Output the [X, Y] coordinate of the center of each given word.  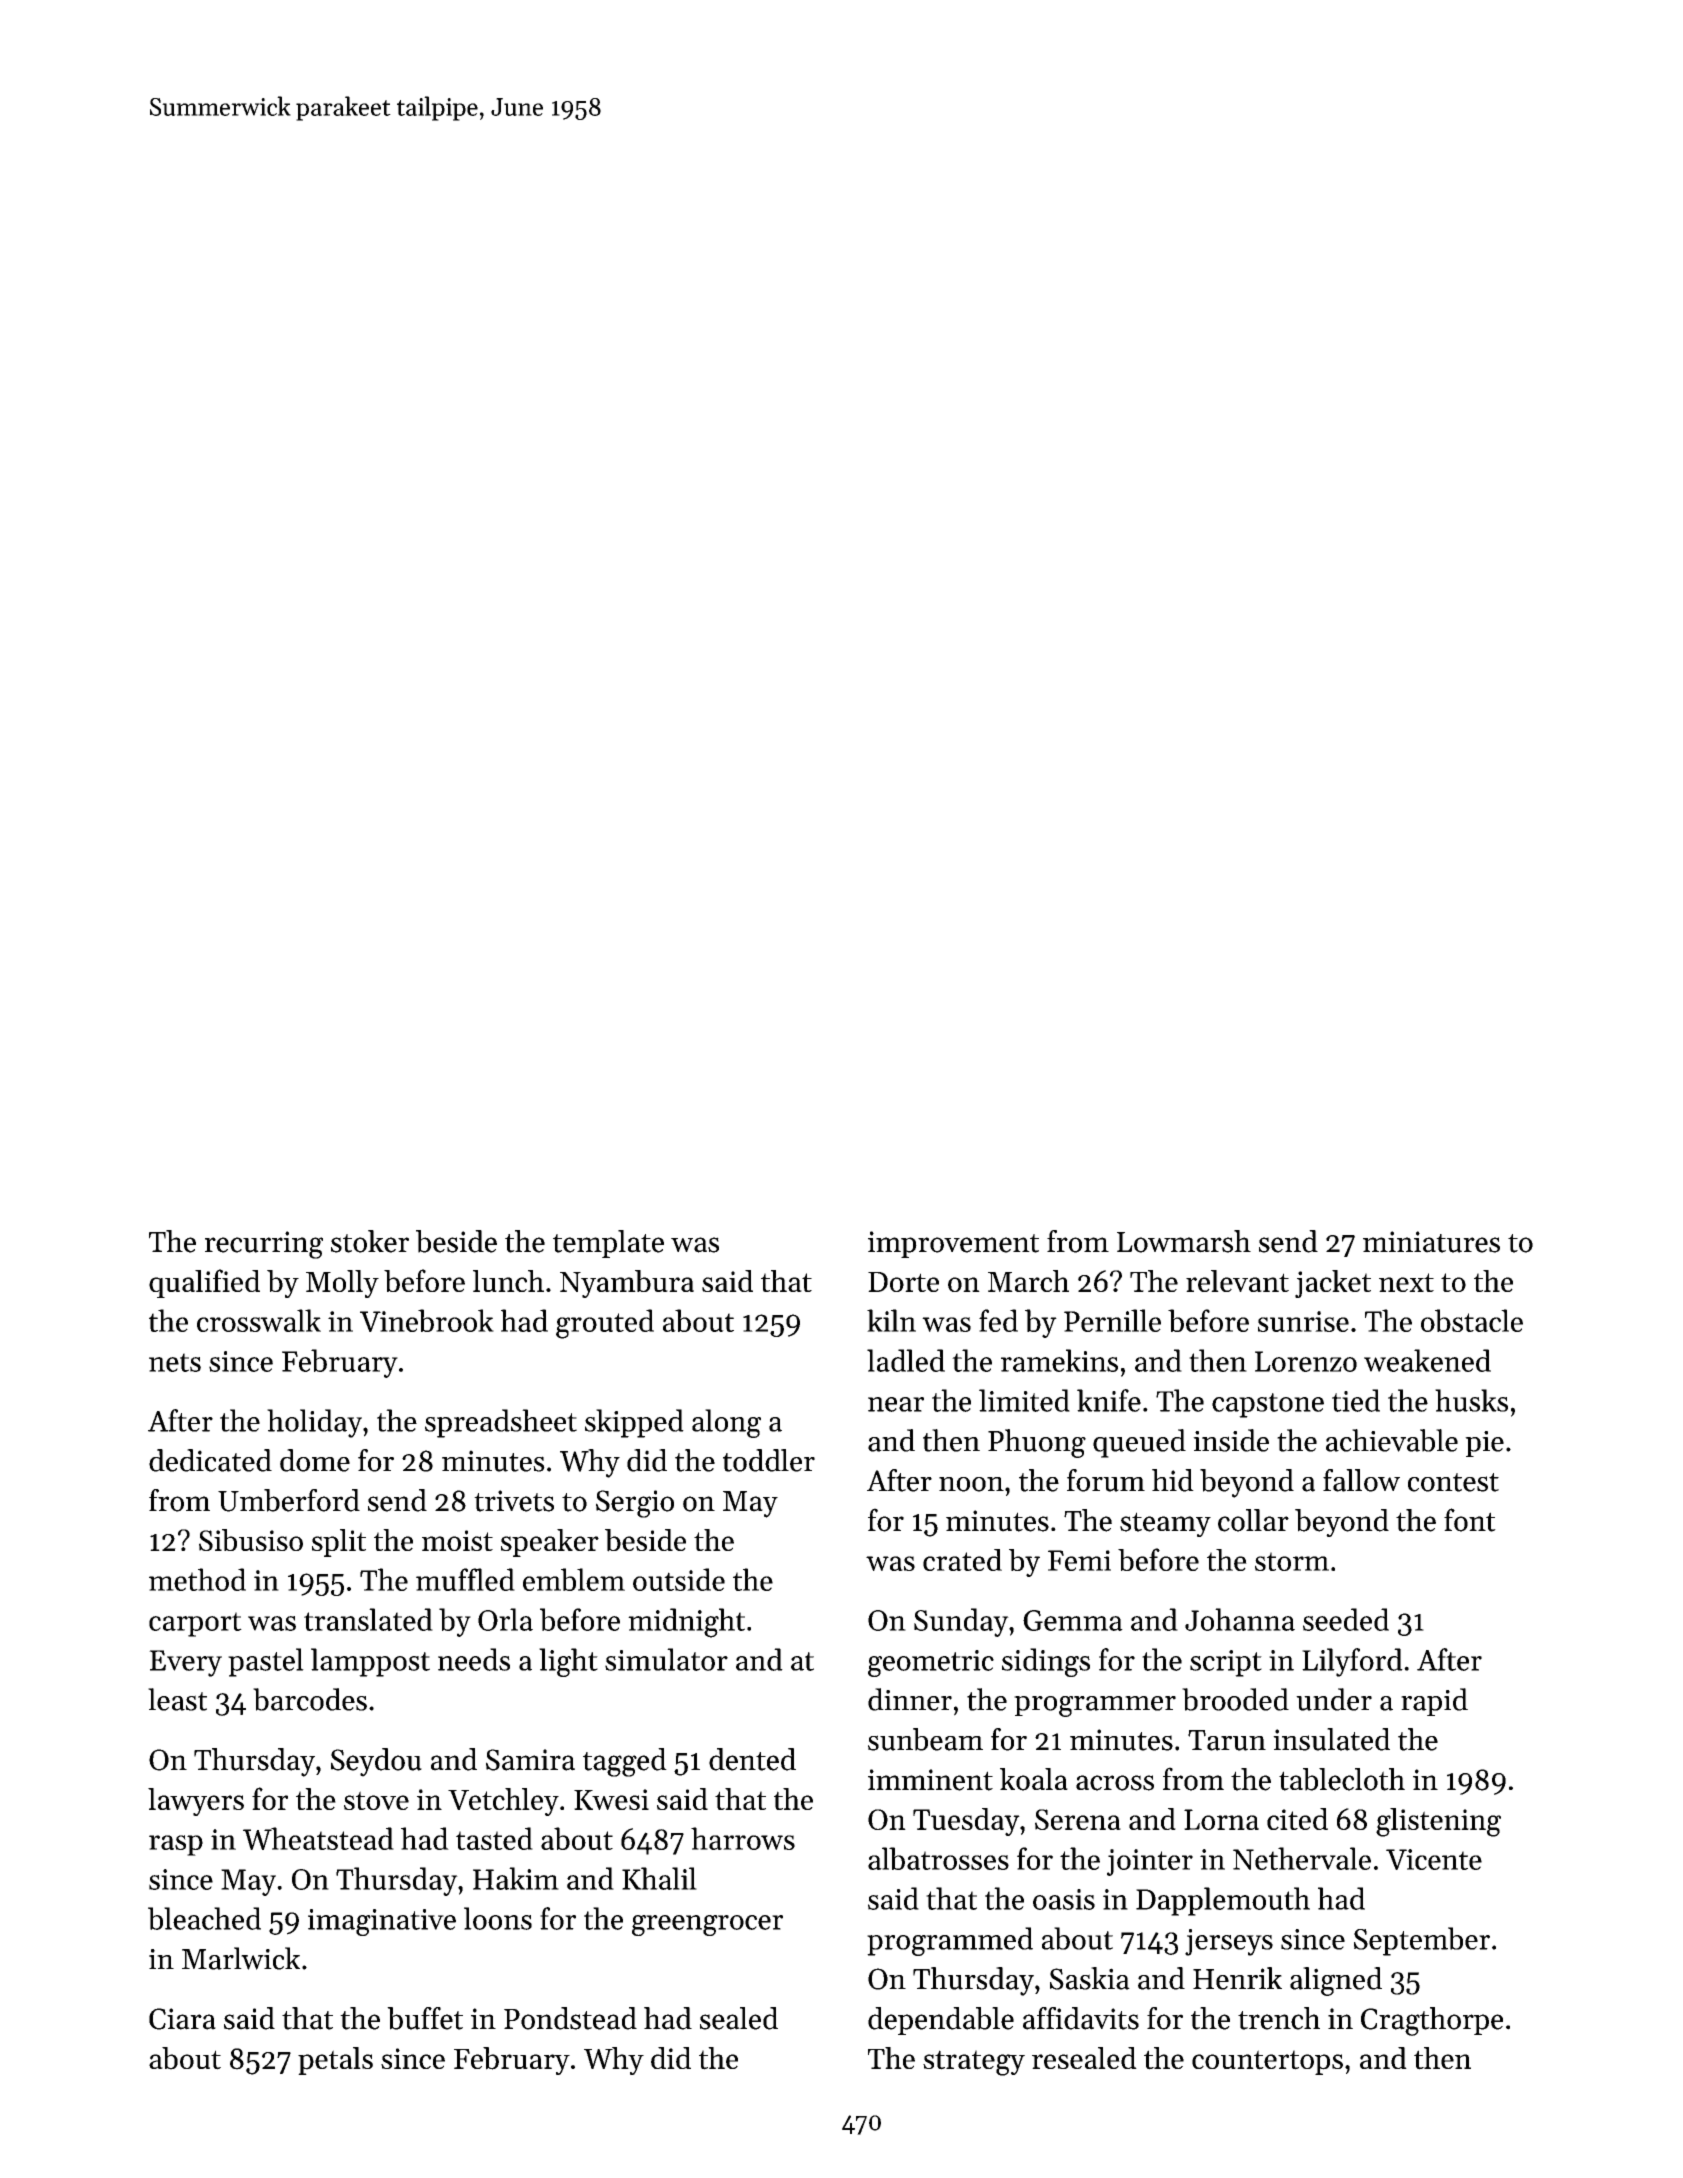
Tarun [1227, 1740]
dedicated [210, 1460]
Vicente [1434, 1859]
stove [376, 1800]
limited [1024, 1400]
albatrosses [938, 1858]
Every [185, 1663]
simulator [666, 1659]
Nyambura [627, 1284]
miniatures [1431, 1242]
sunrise [1303, 1321]
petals [335, 2061]
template [608, 1244]
